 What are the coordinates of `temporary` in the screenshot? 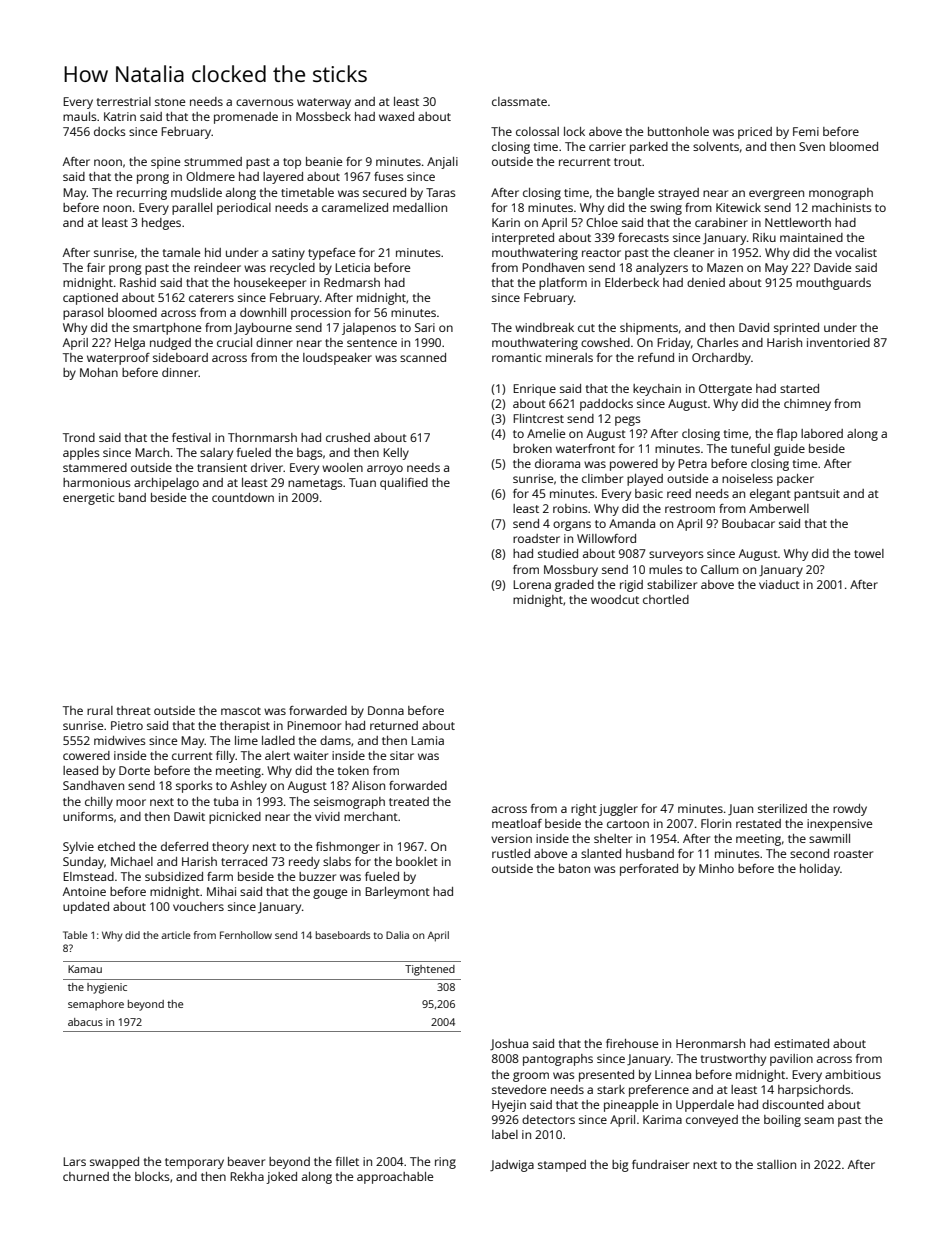 It's located at (194, 1163).
